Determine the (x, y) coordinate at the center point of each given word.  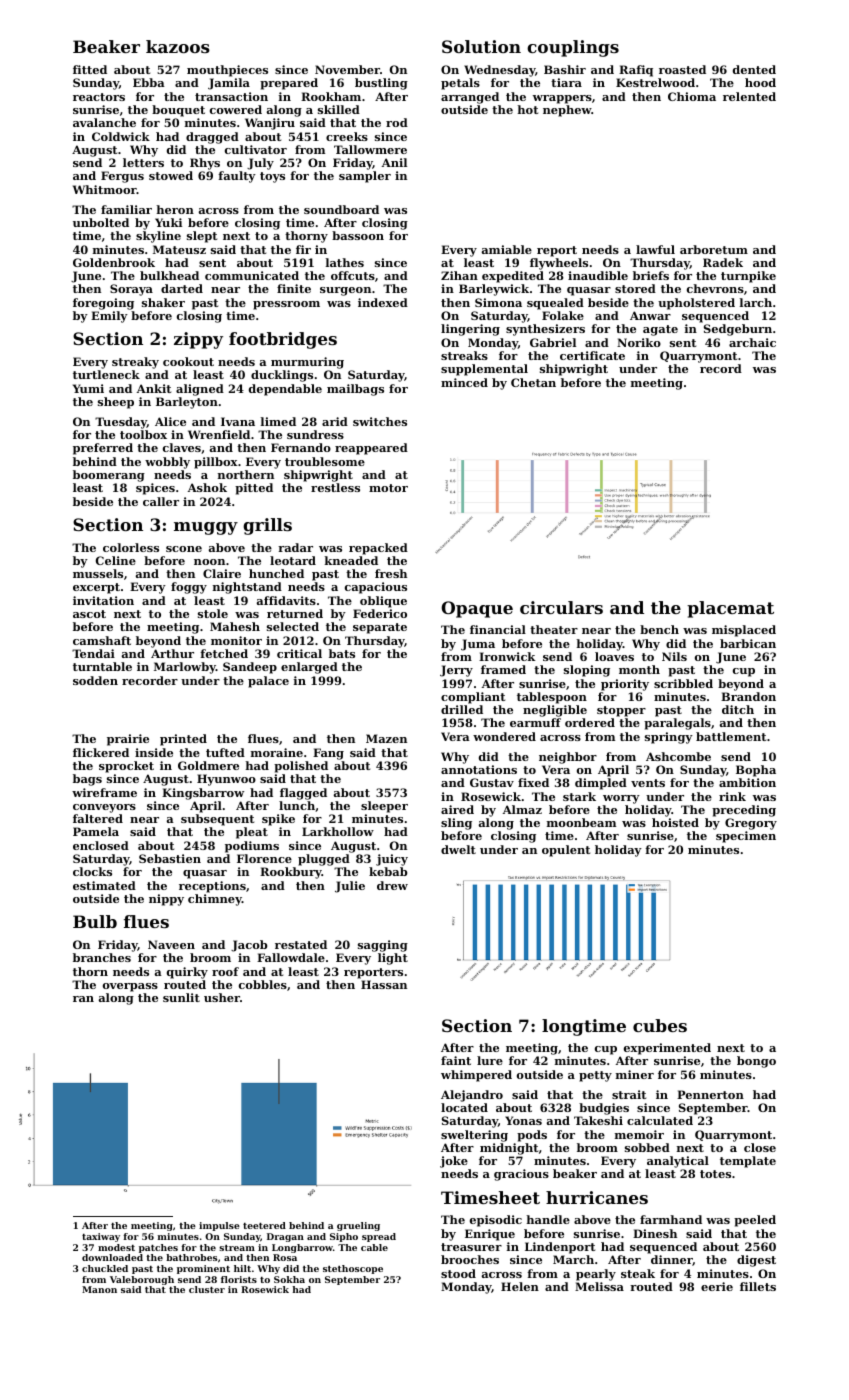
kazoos (178, 46)
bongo (756, 1062)
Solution (481, 46)
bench (659, 629)
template (748, 1162)
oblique (383, 602)
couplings (573, 48)
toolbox (143, 434)
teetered (264, 1225)
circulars (561, 607)
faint (456, 1060)
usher (222, 997)
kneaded (351, 560)
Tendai (93, 653)
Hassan (384, 984)
